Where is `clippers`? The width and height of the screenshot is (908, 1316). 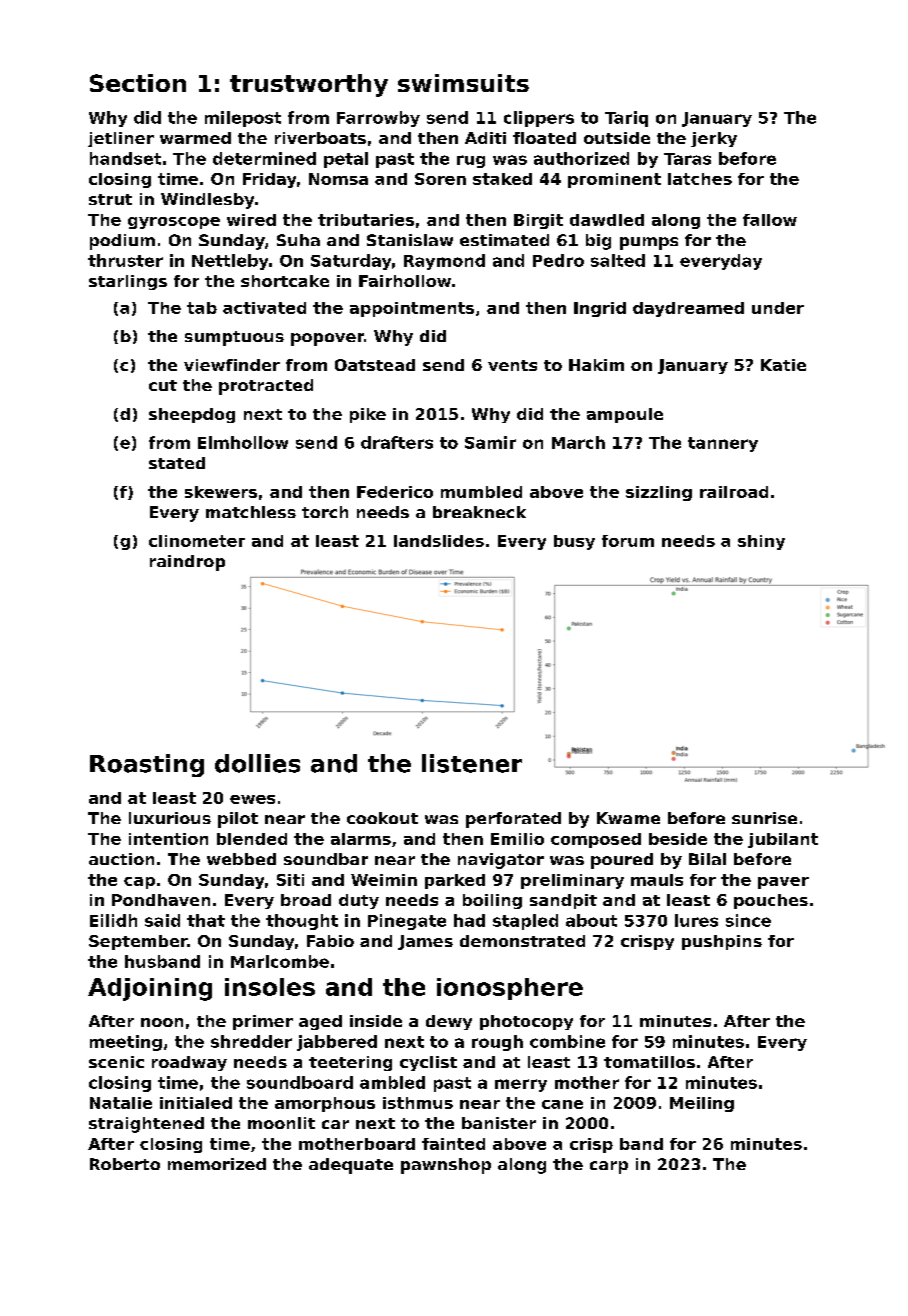
clippers is located at coordinates (539, 119).
